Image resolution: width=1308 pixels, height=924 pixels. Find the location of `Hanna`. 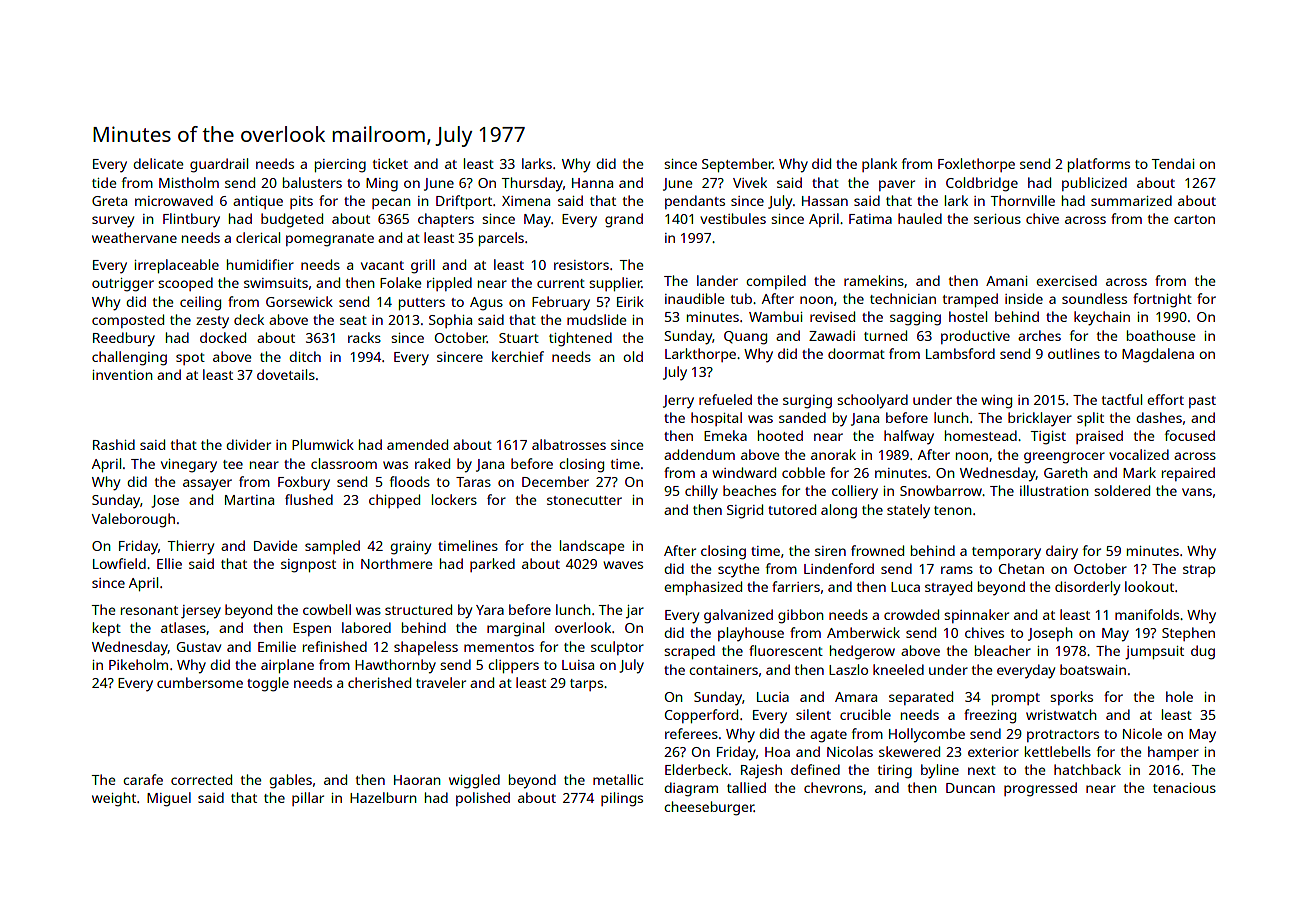

Hanna is located at coordinates (592, 183).
